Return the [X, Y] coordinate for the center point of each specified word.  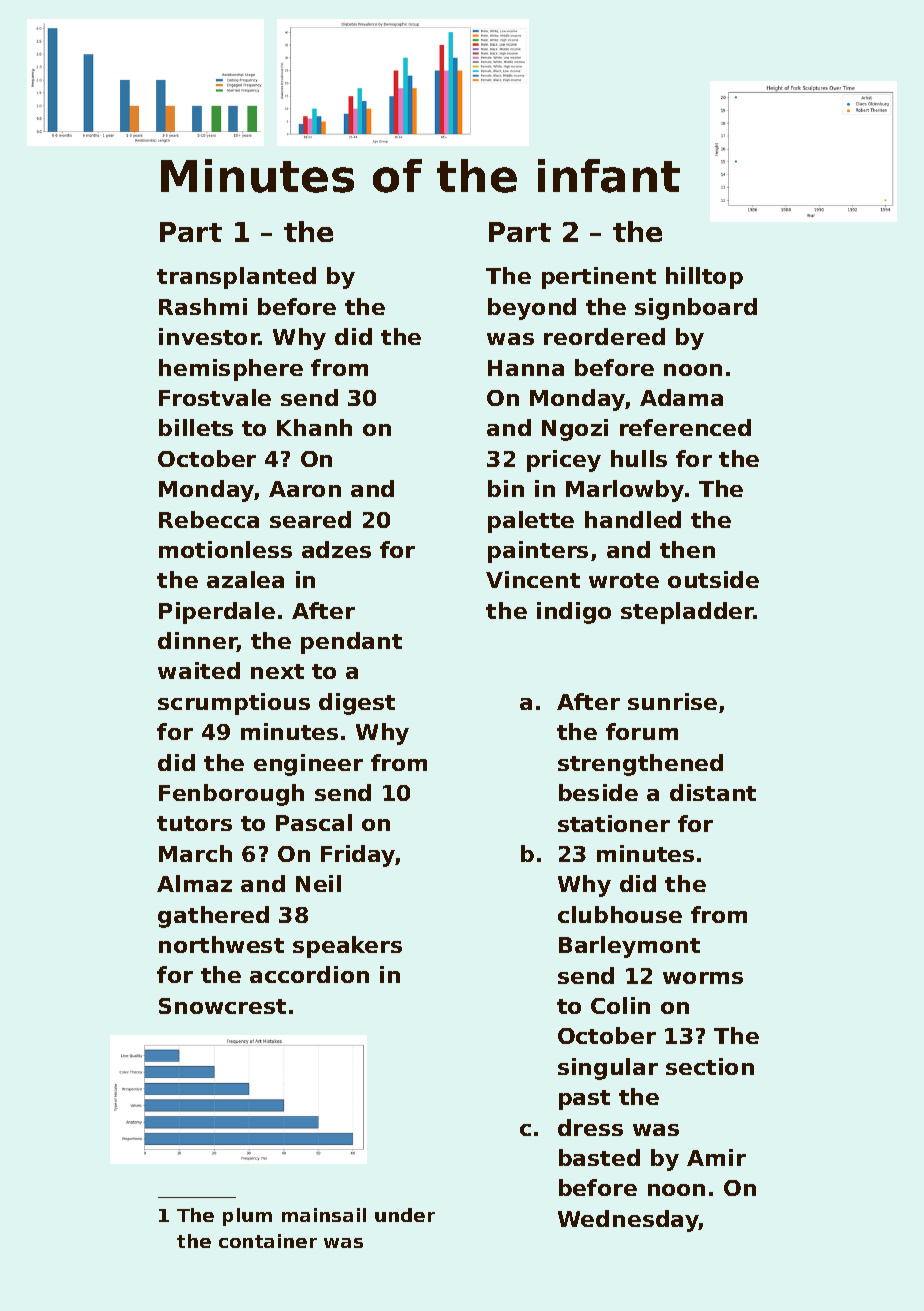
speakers [347, 947]
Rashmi [203, 306]
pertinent [599, 278]
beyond [532, 309]
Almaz [194, 883]
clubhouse [620, 914]
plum [247, 1217]
